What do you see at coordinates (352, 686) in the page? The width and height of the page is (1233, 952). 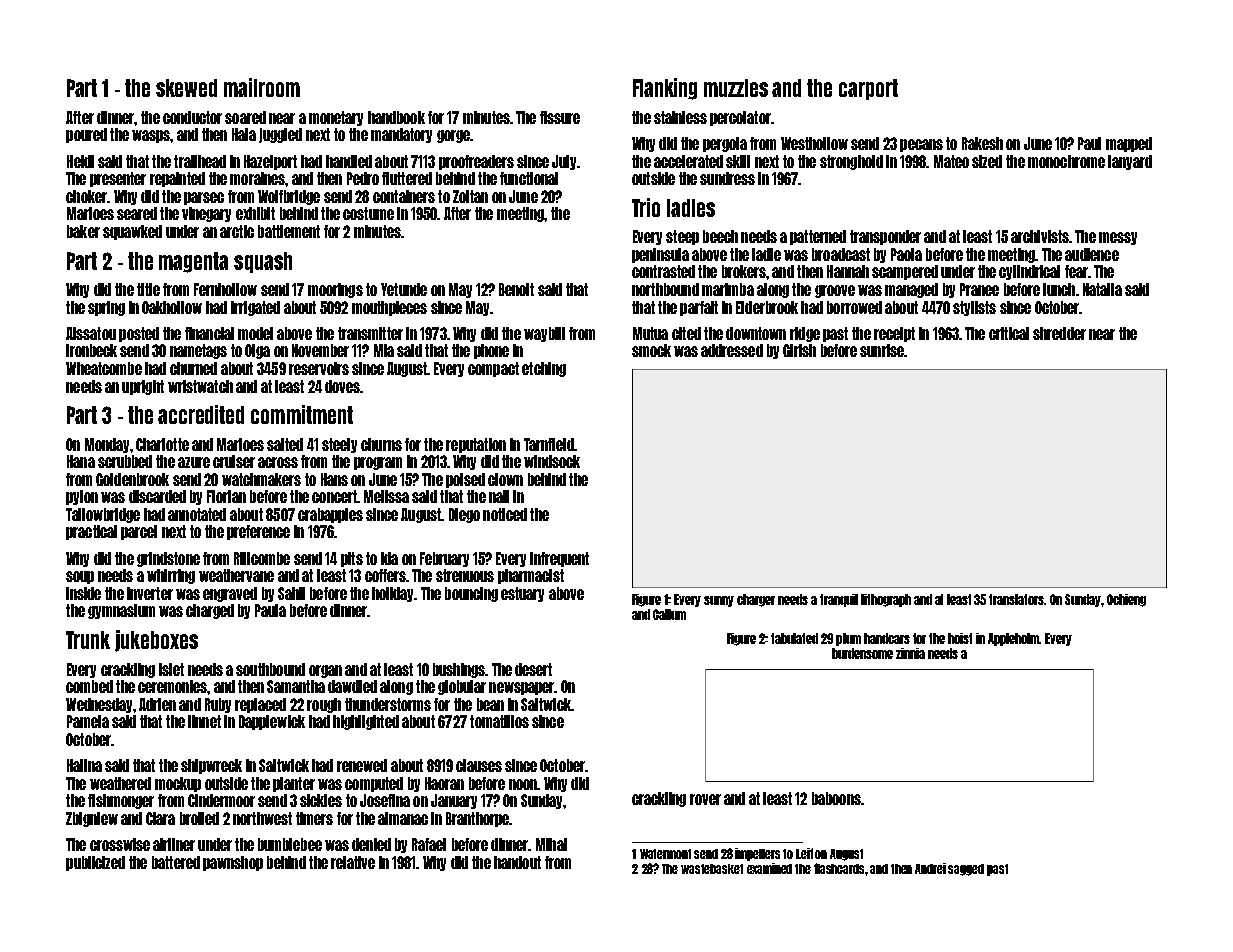 I see `dawdled` at bounding box center [352, 686].
